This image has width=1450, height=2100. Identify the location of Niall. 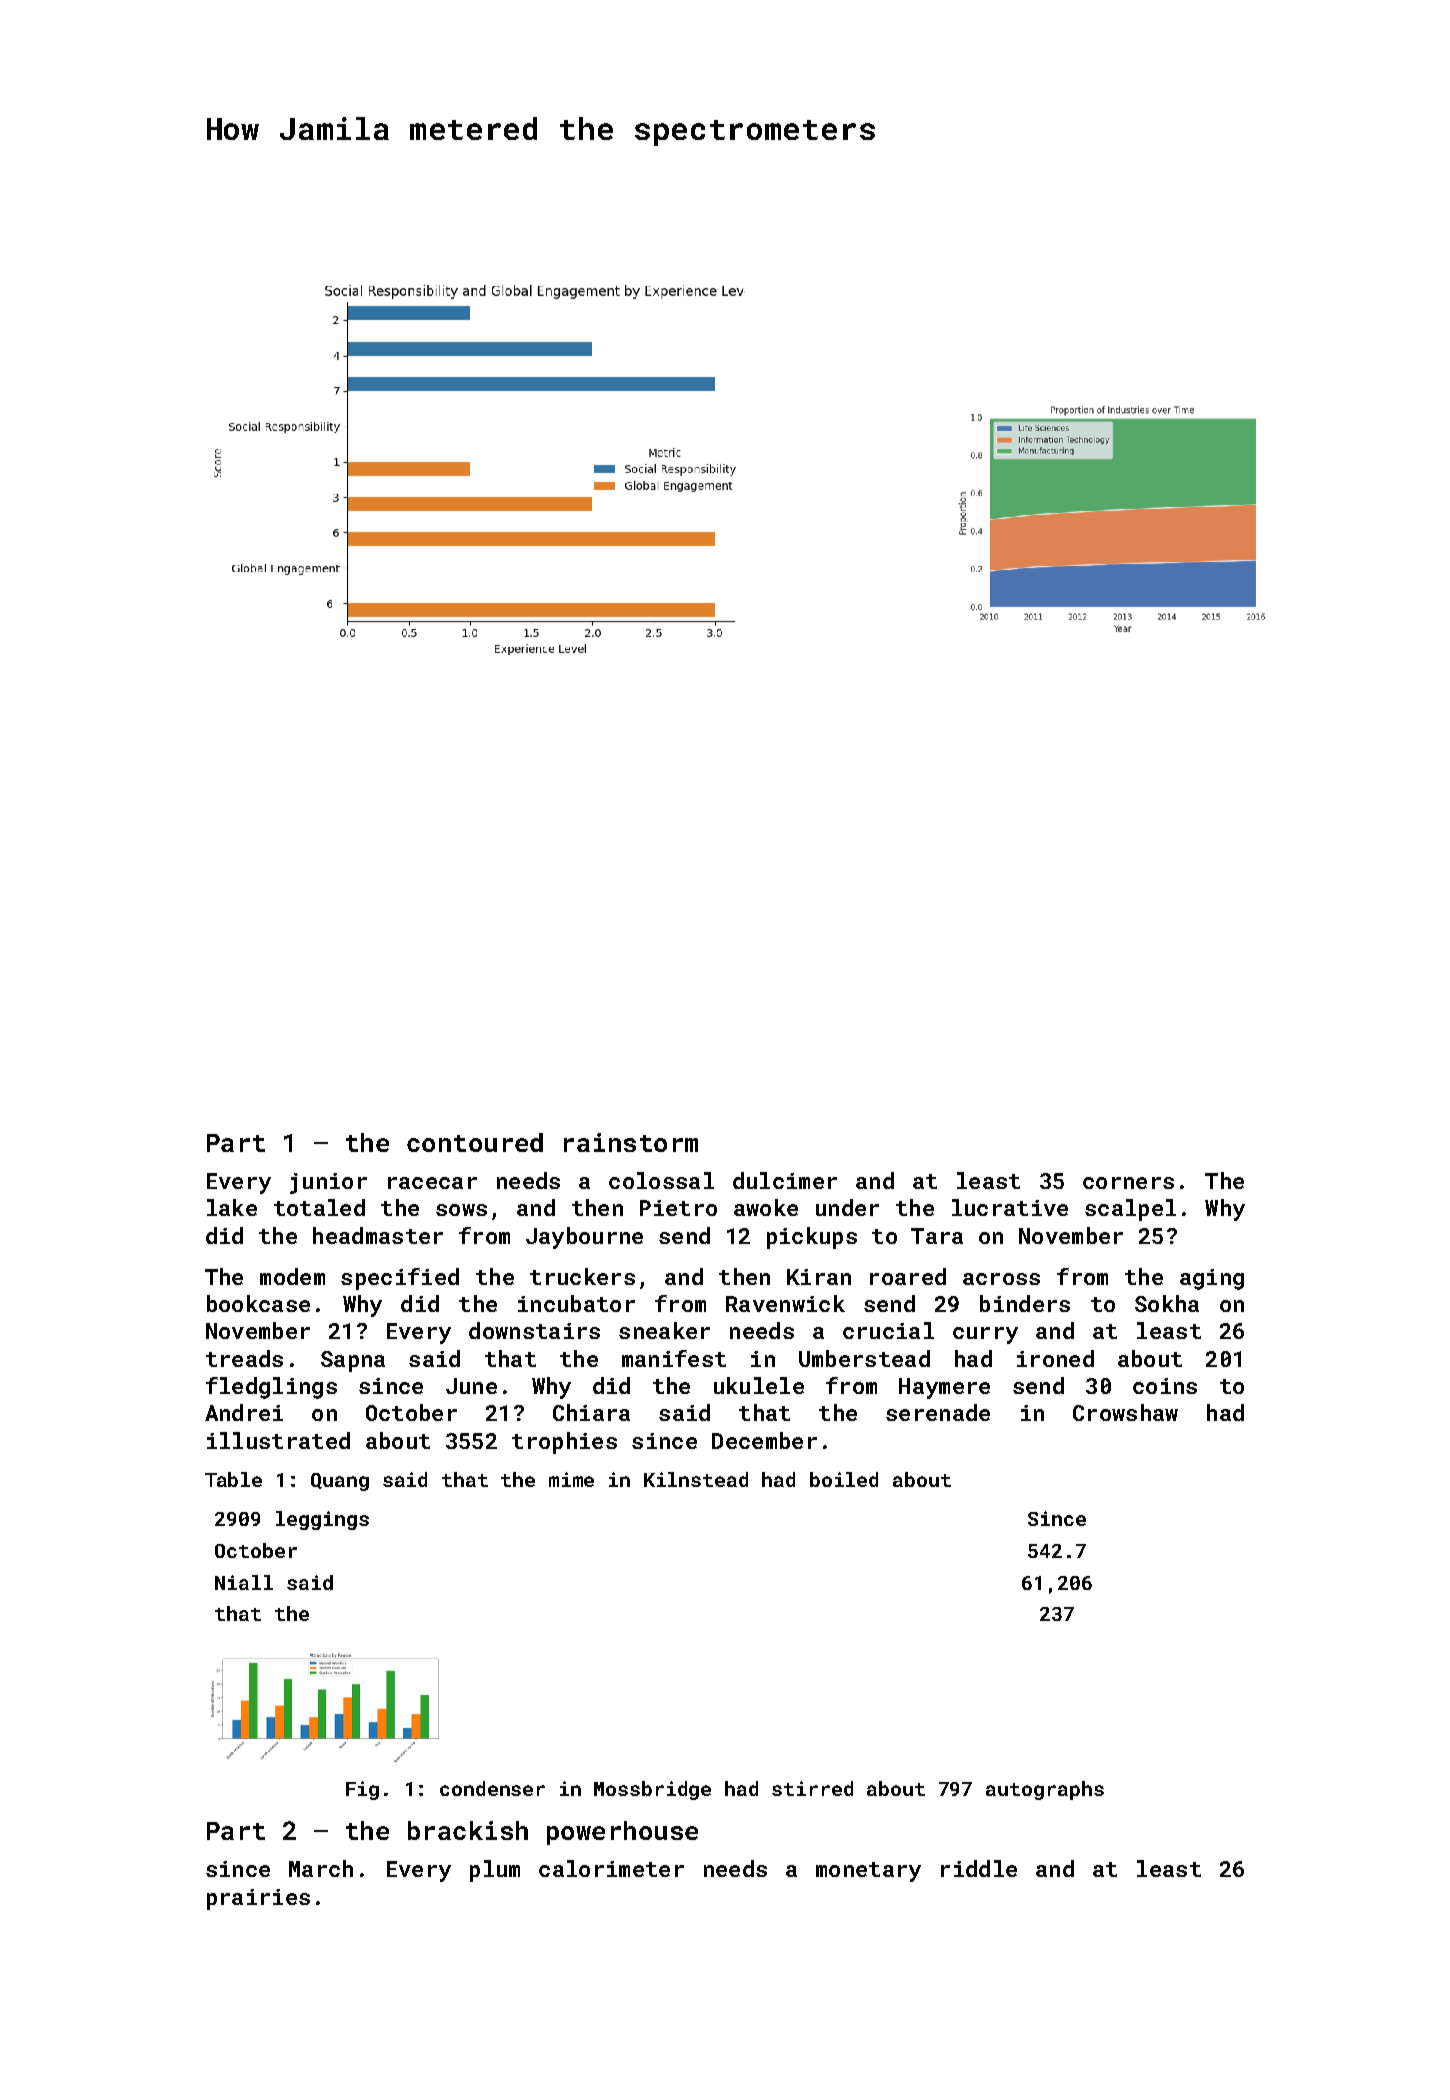
(244, 1582).
